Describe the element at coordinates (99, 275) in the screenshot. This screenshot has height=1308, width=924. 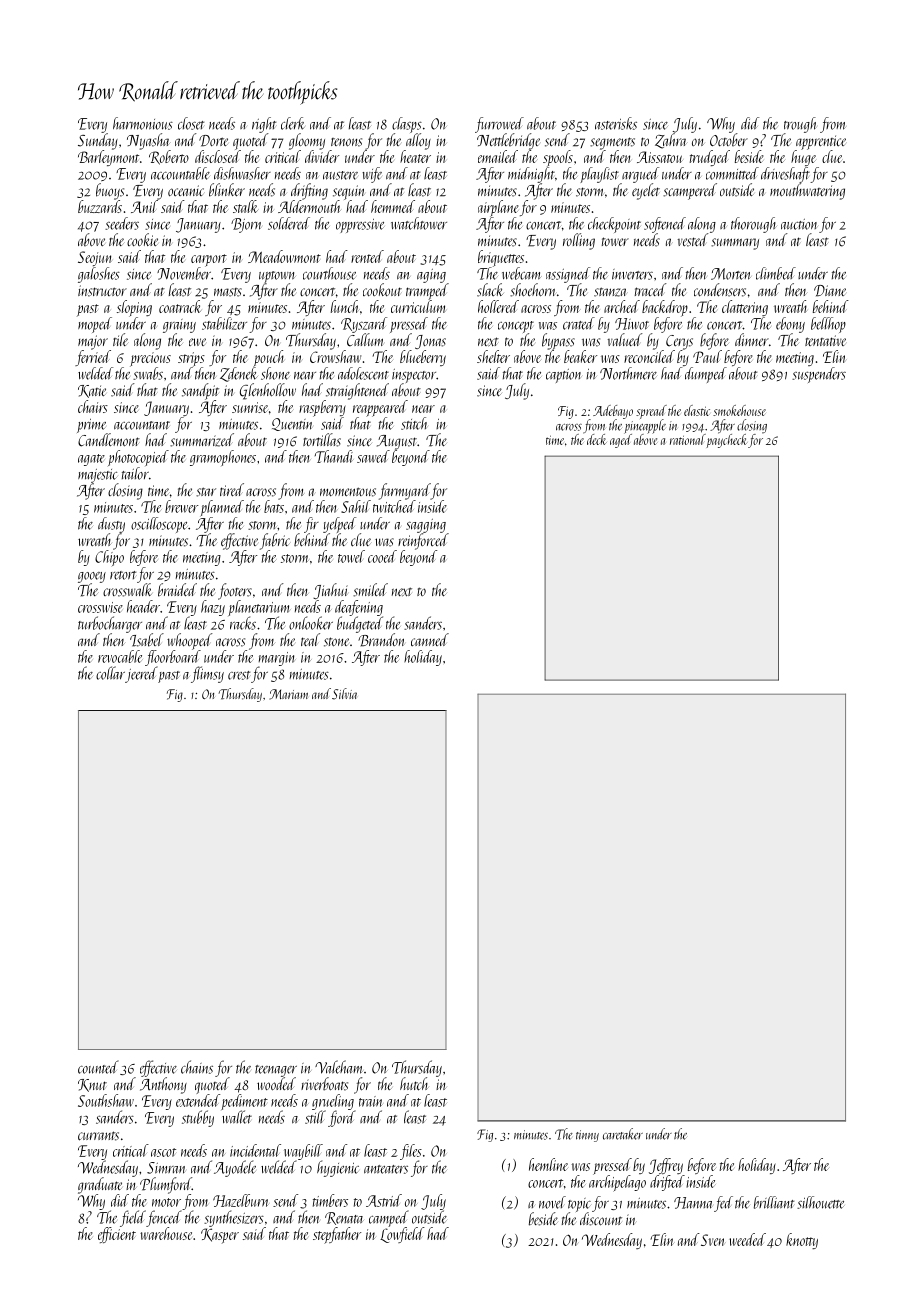
I see `galoshes` at that location.
